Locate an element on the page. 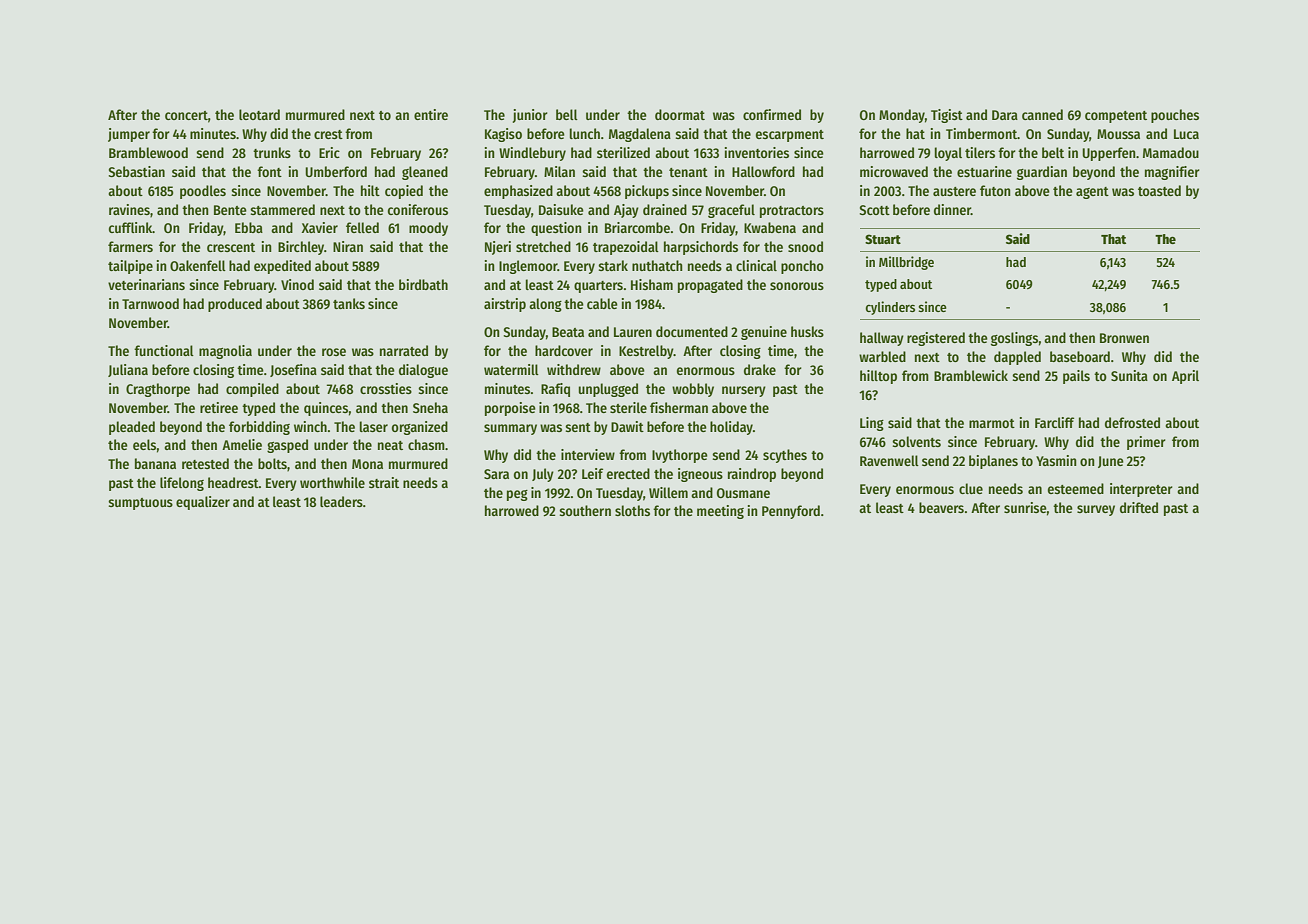  gleaned is located at coordinates (425, 173).
